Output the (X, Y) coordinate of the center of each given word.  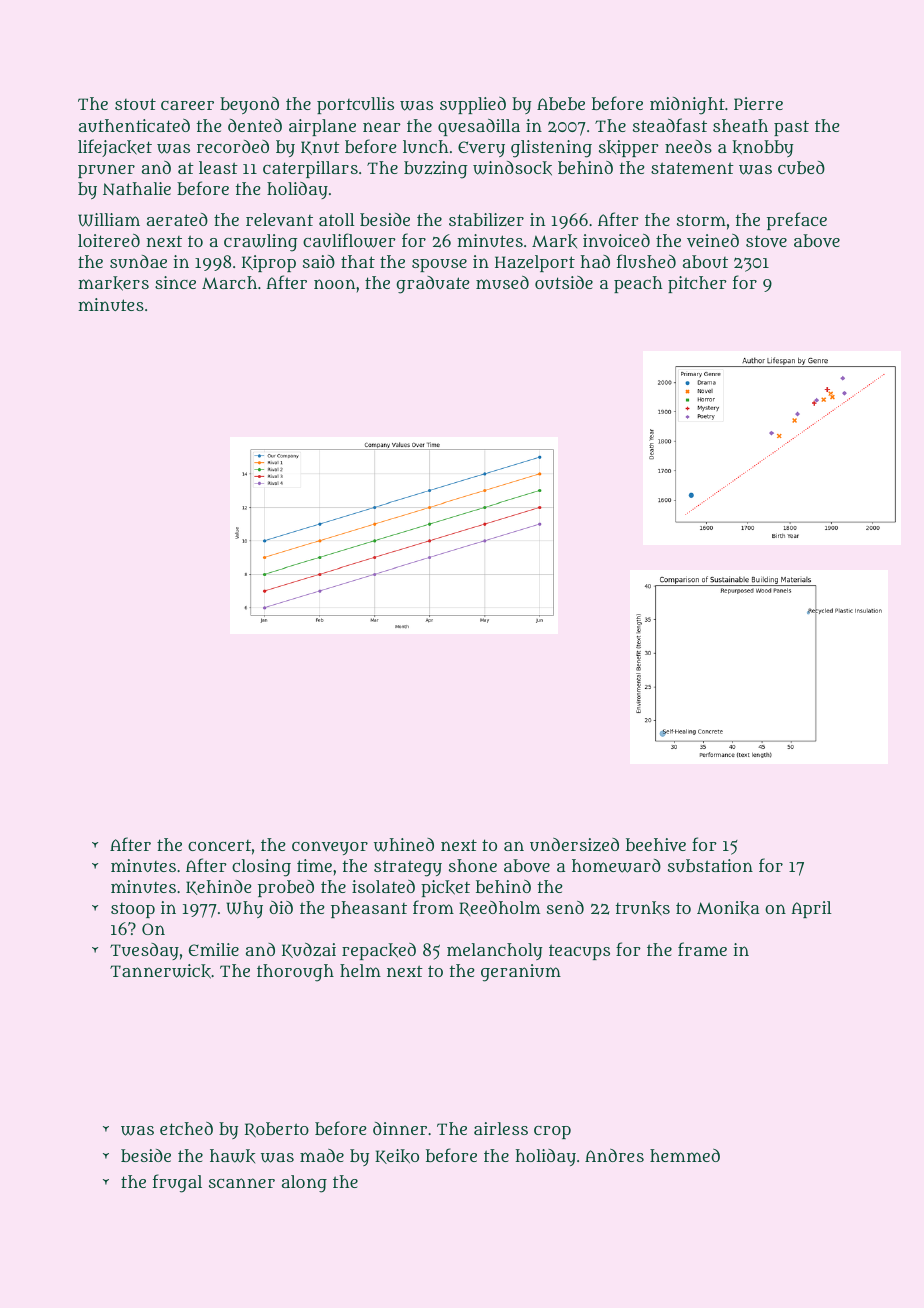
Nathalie (137, 188)
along (304, 1184)
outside (564, 282)
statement (692, 168)
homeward (616, 866)
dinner (400, 1128)
